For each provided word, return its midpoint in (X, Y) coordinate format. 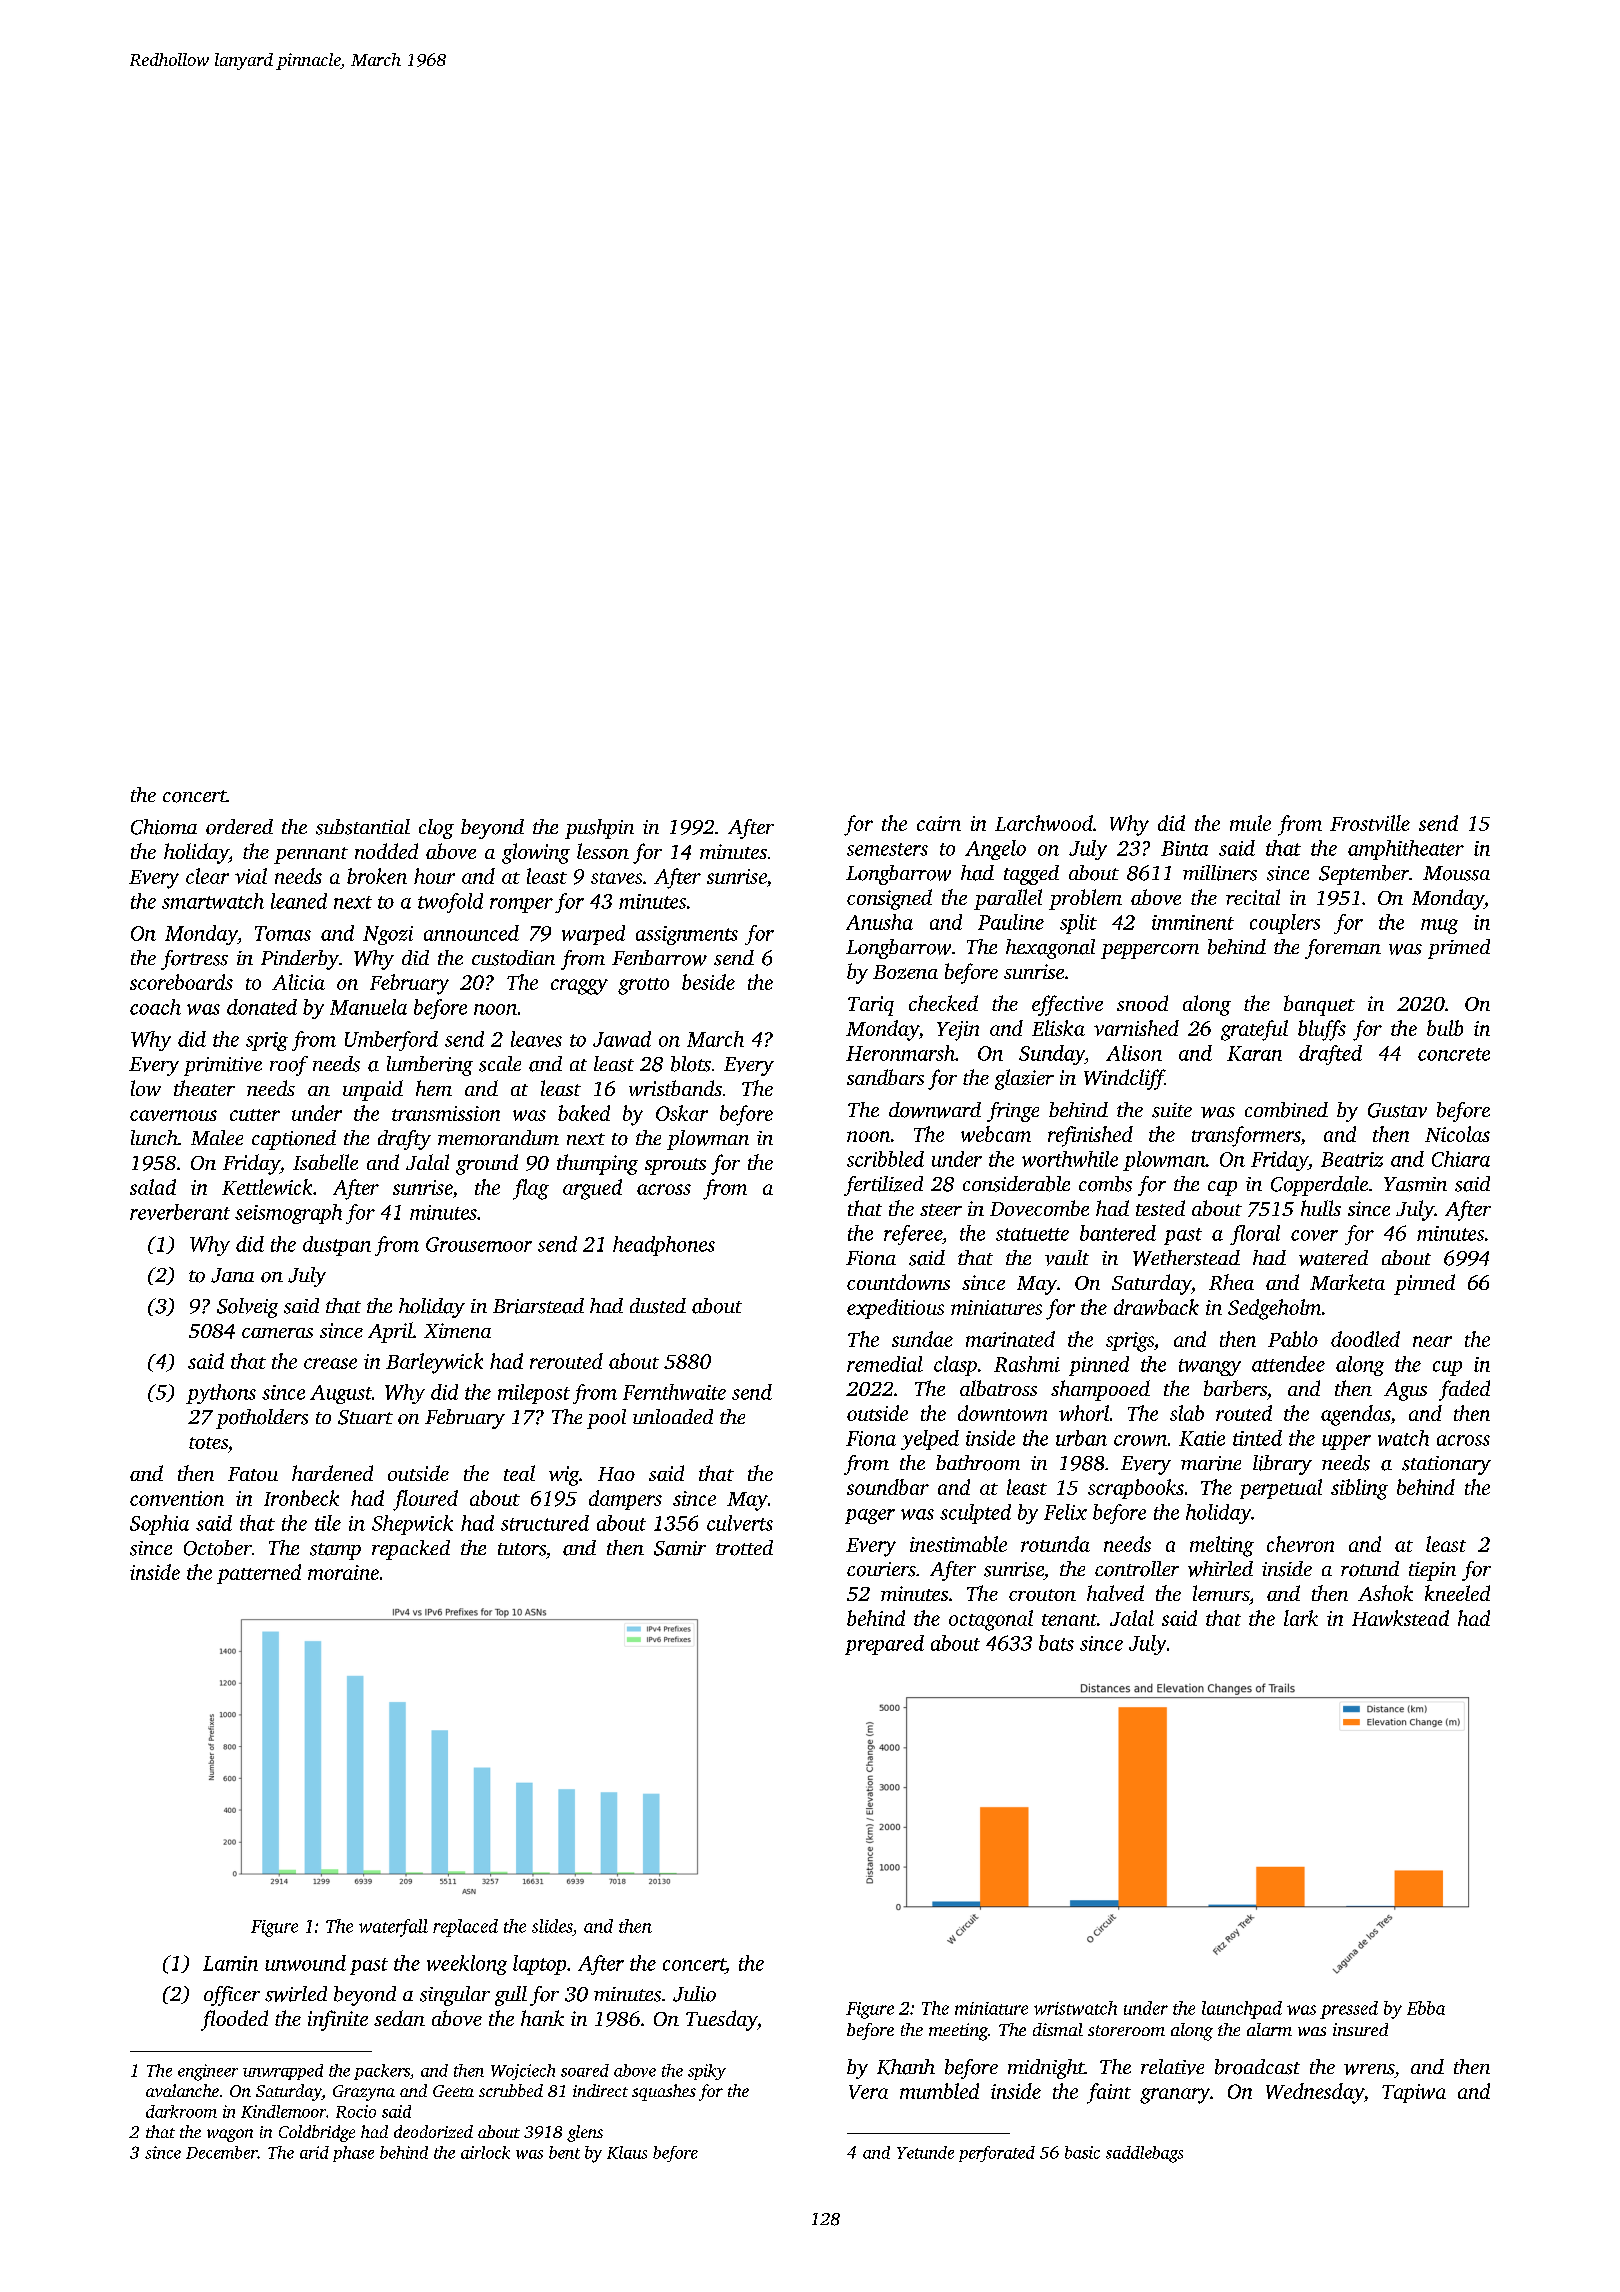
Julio (694, 1994)
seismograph (288, 1214)
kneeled (1457, 1593)
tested (1160, 1208)
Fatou (253, 1474)
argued (592, 1189)
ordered (239, 827)
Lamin (230, 1963)
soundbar (888, 1487)
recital (1253, 897)
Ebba (1426, 2008)
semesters (887, 849)
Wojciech (523, 2072)
